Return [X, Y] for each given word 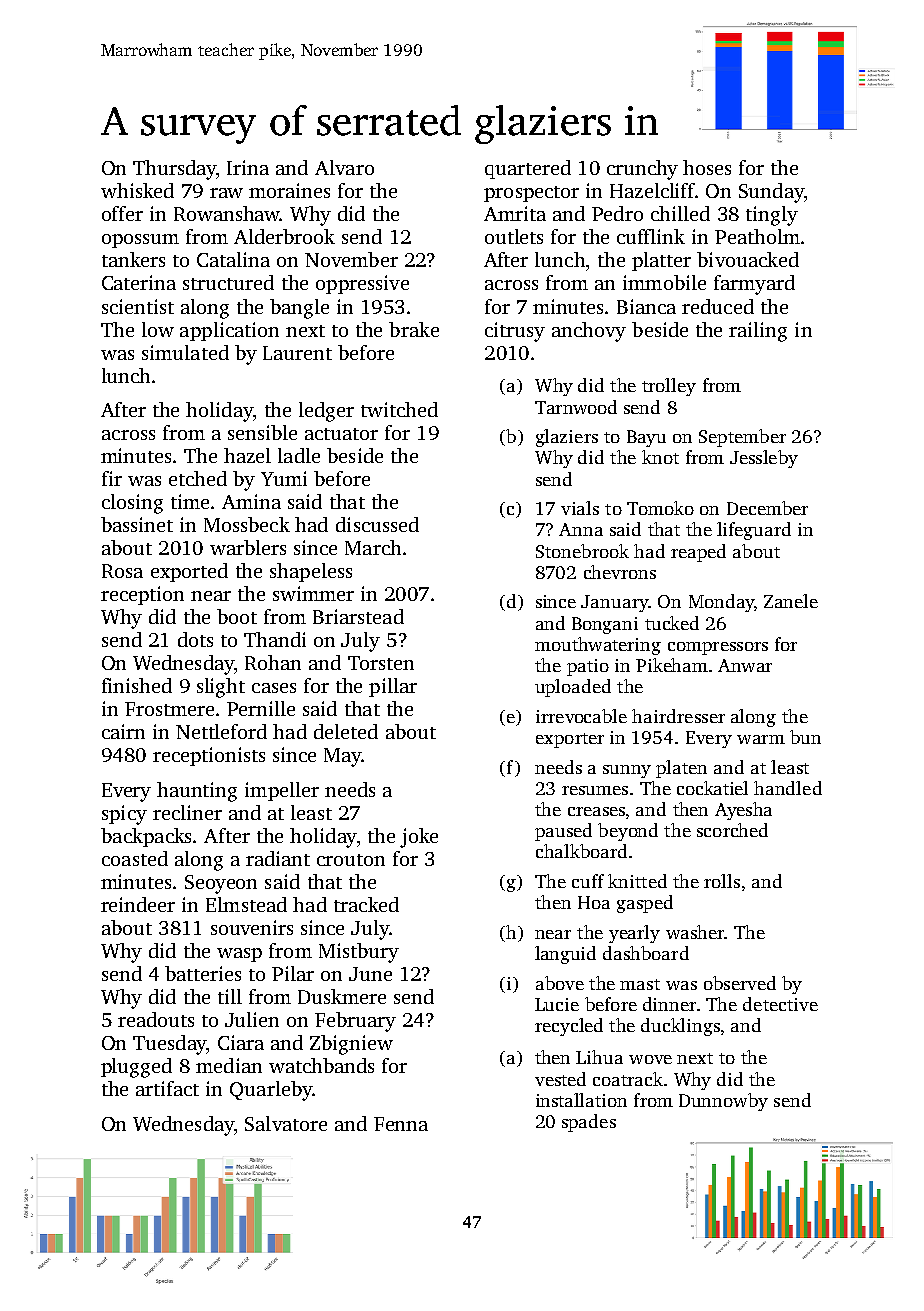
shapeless [311, 572]
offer [122, 213]
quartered [528, 169]
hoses [707, 167]
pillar [393, 687]
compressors [718, 648]
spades [589, 1123]
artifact [167, 1088]
